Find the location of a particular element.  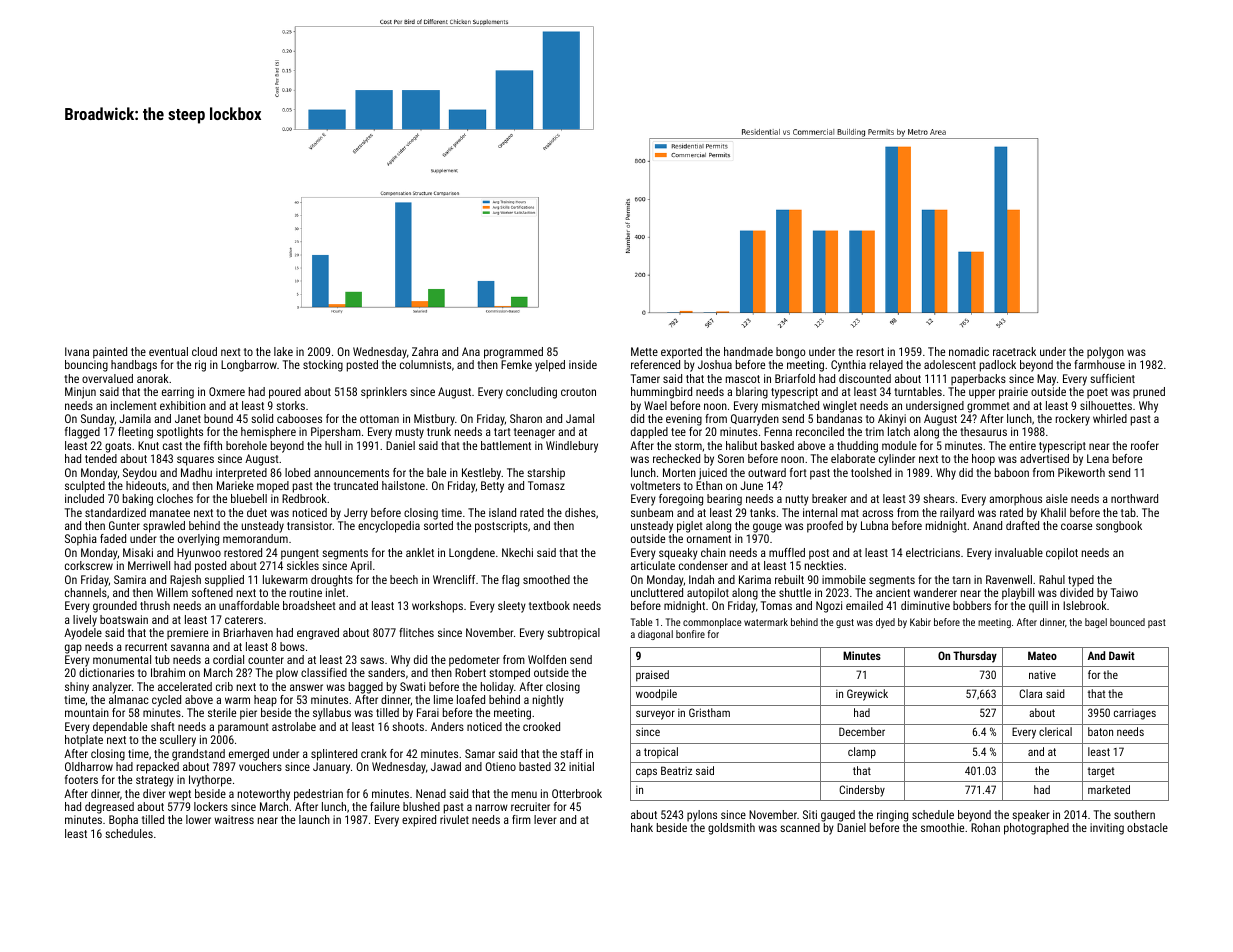

goats is located at coordinates (118, 447).
